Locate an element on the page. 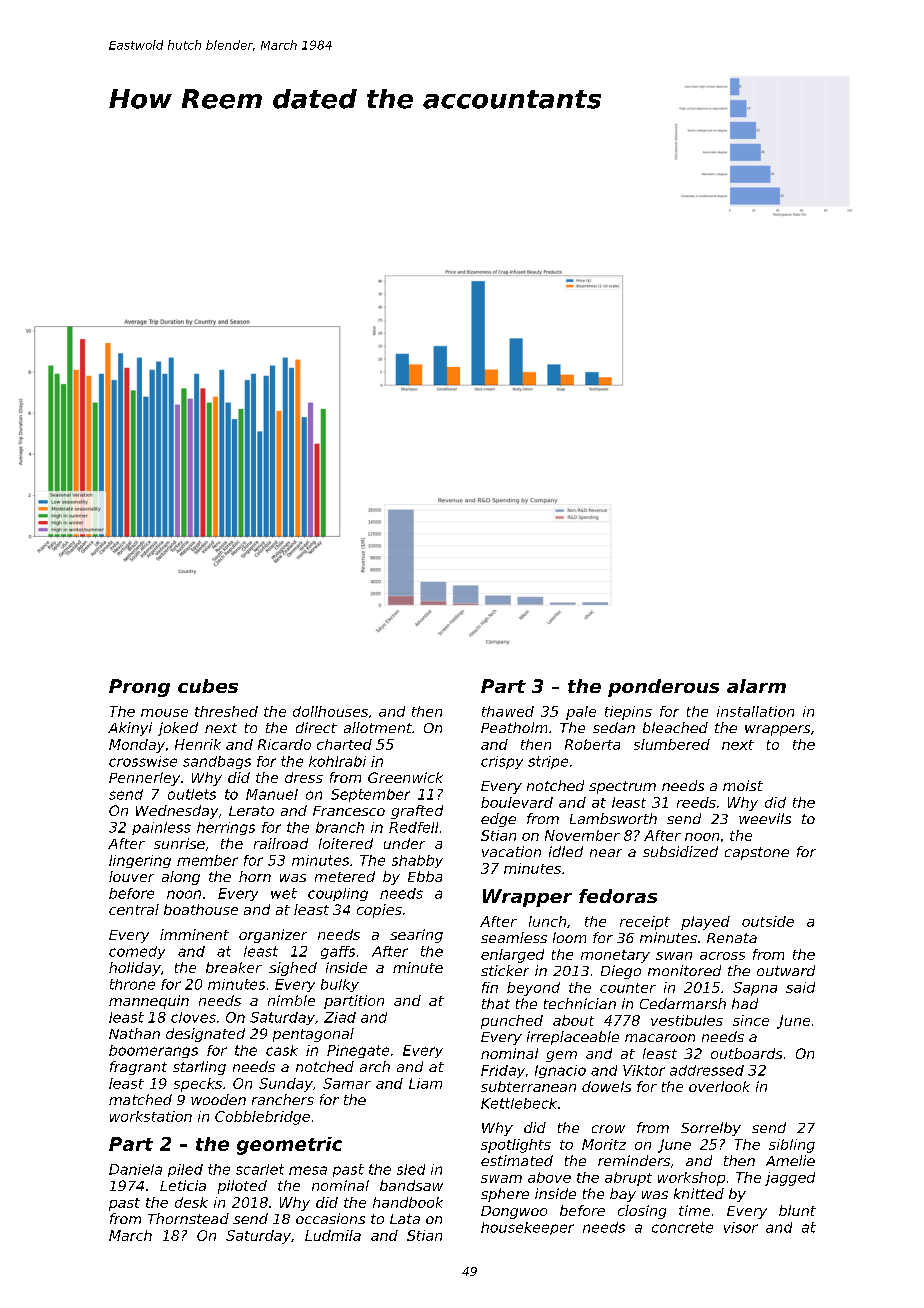  visor is located at coordinates (741, 1227).
